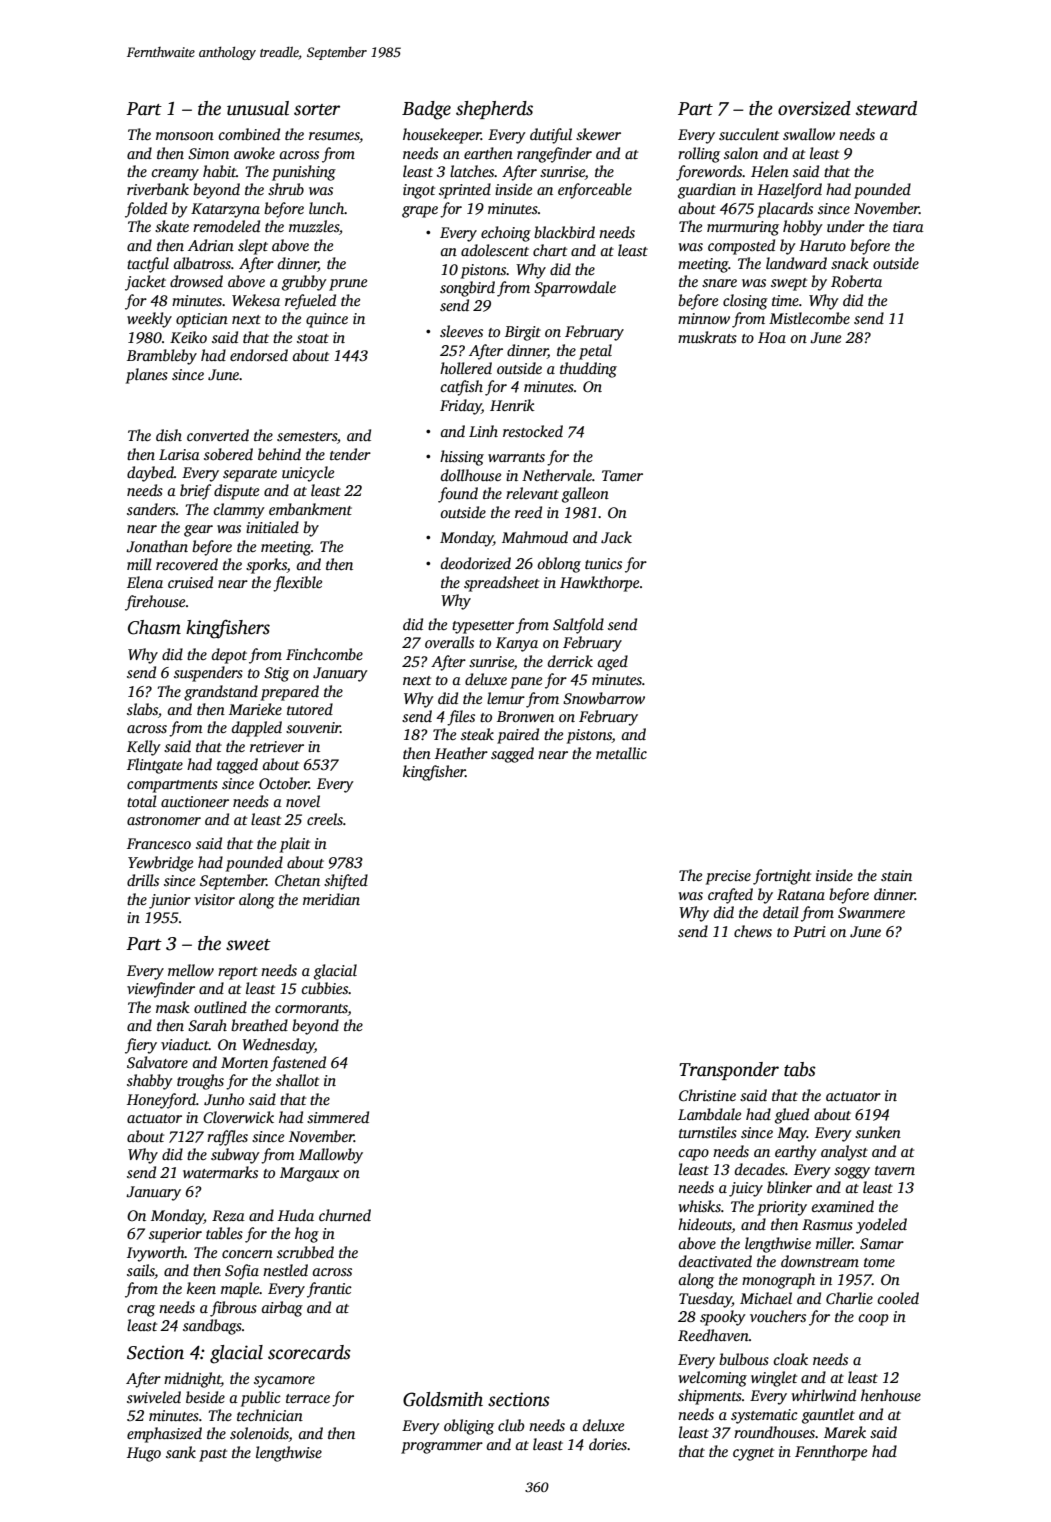 This screenshot has height=1522, width=1051. I want to click on catfish, so click(462, 388).
